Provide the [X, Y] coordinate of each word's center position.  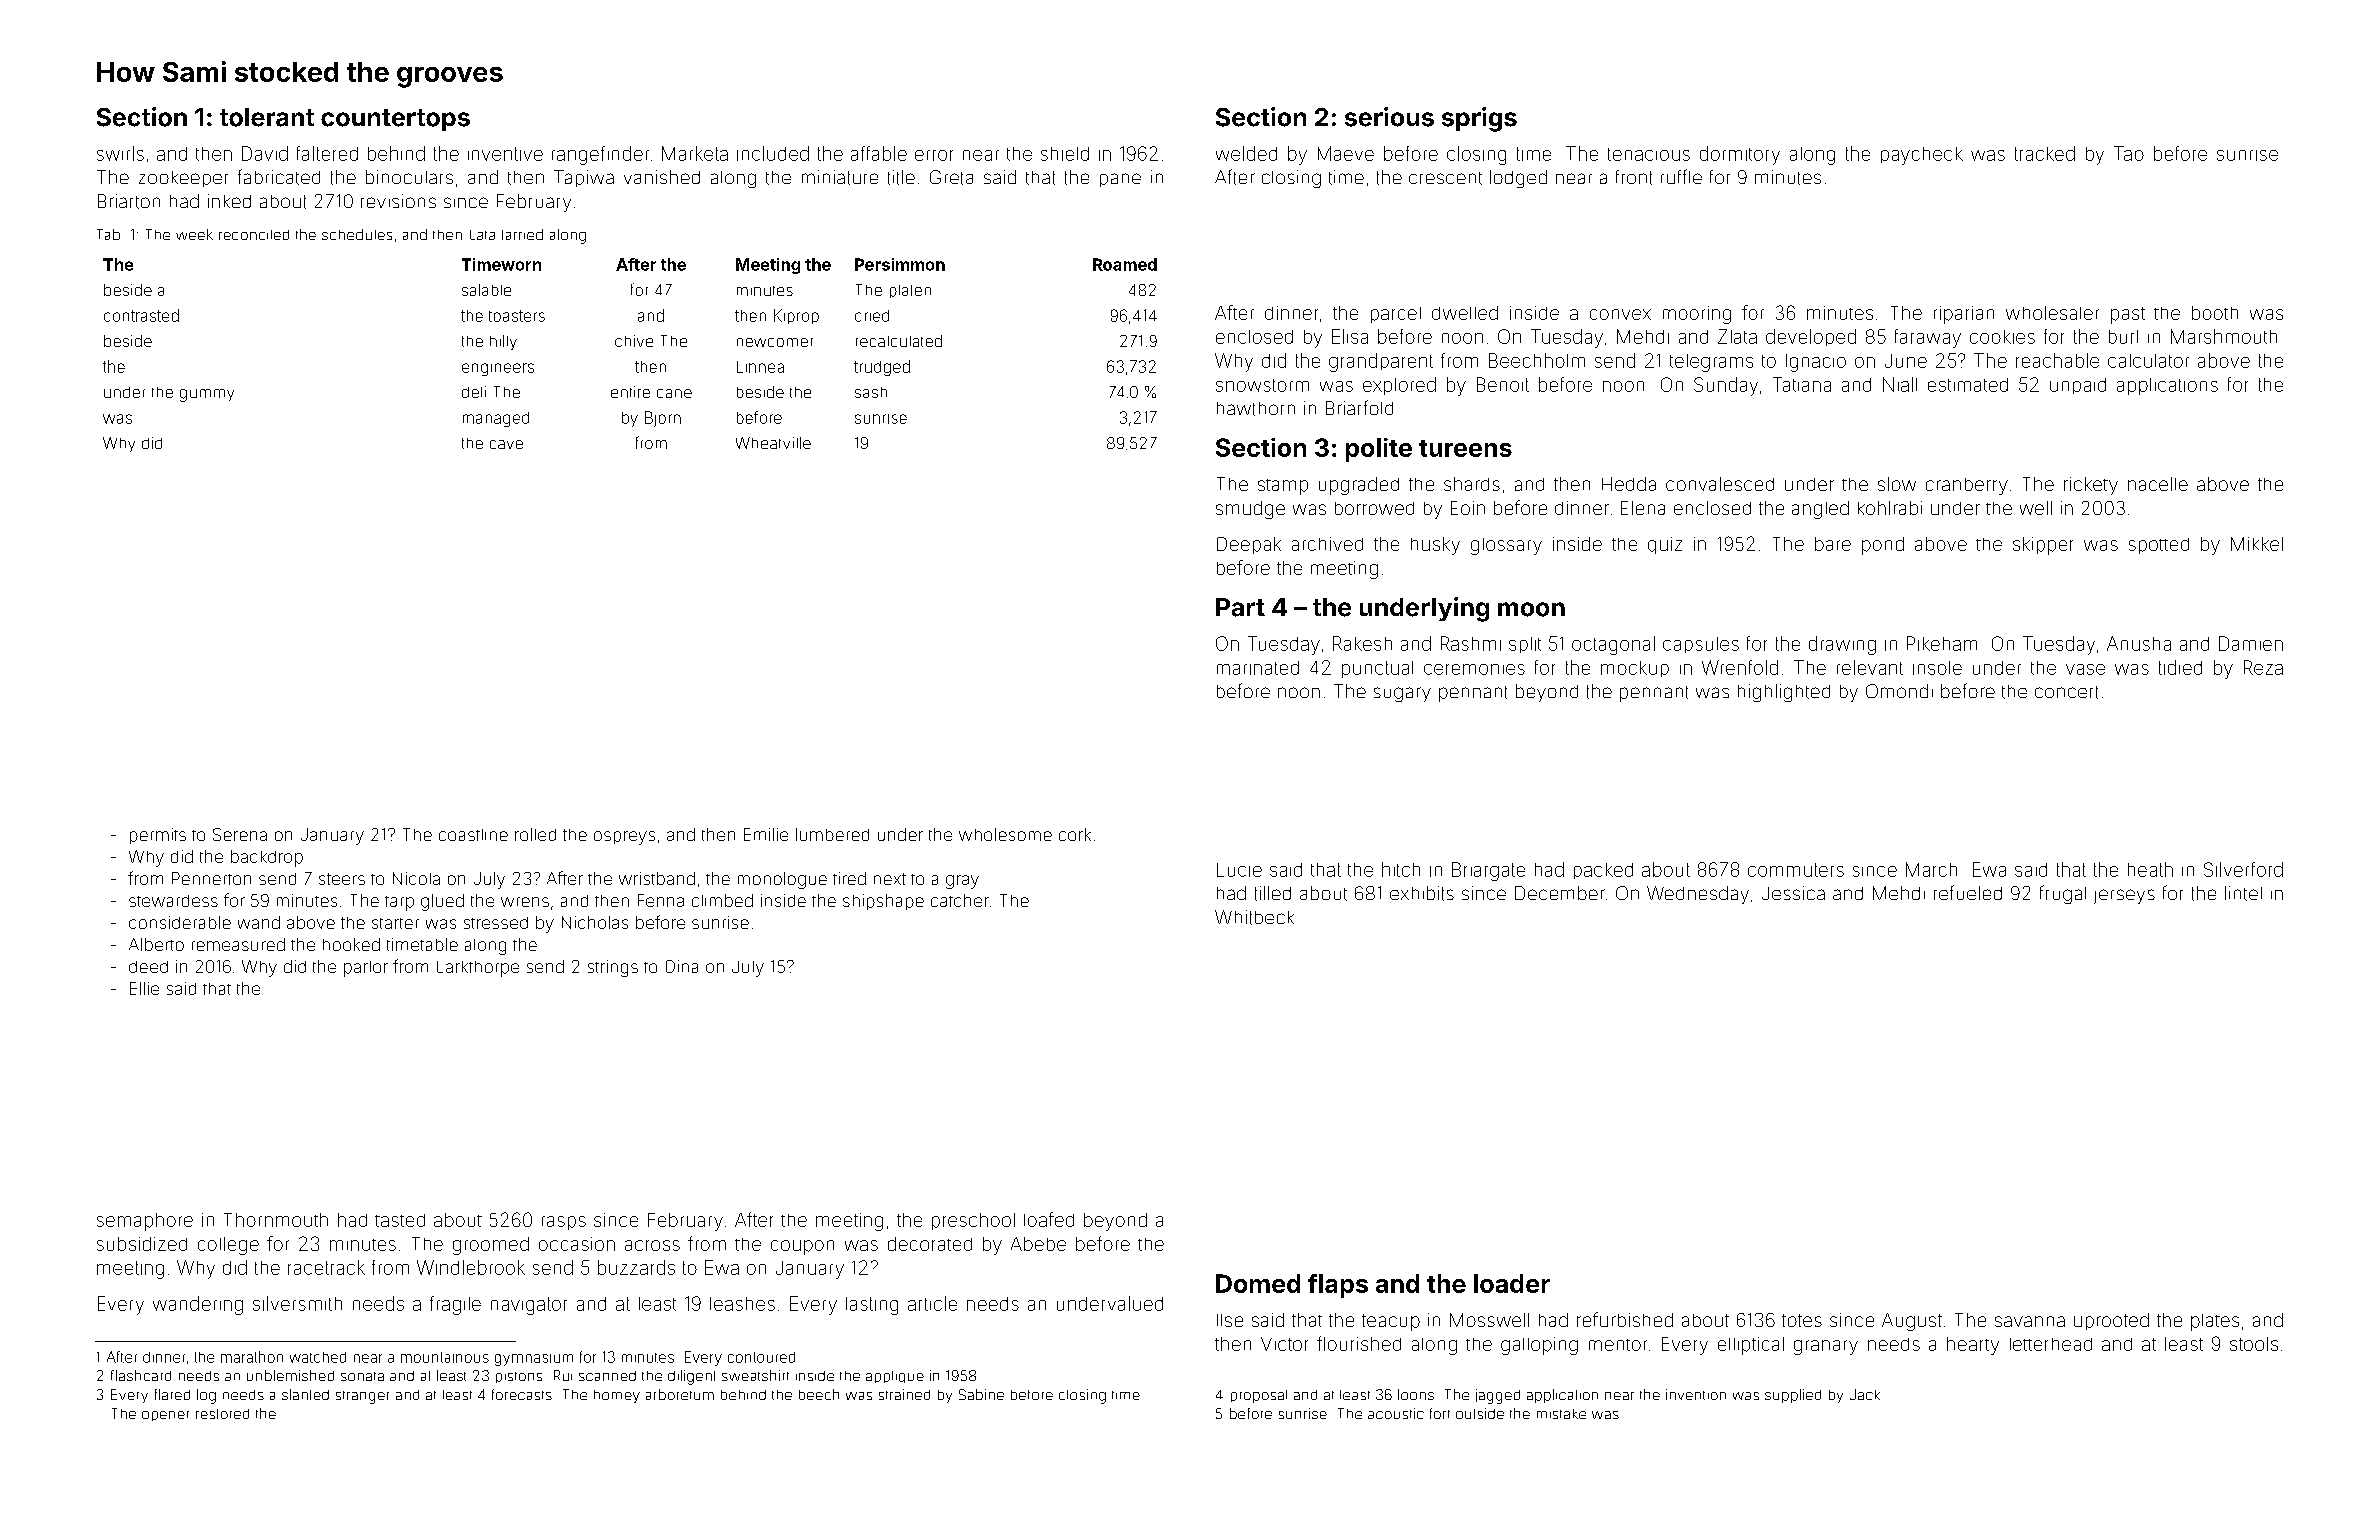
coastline [473, 835]
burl [2123, 337]
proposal [1259, 1396]
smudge [1250, 510]
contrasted [141, 315]
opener [165, 1416]
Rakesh [1362, 643]
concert [2066, 692]
